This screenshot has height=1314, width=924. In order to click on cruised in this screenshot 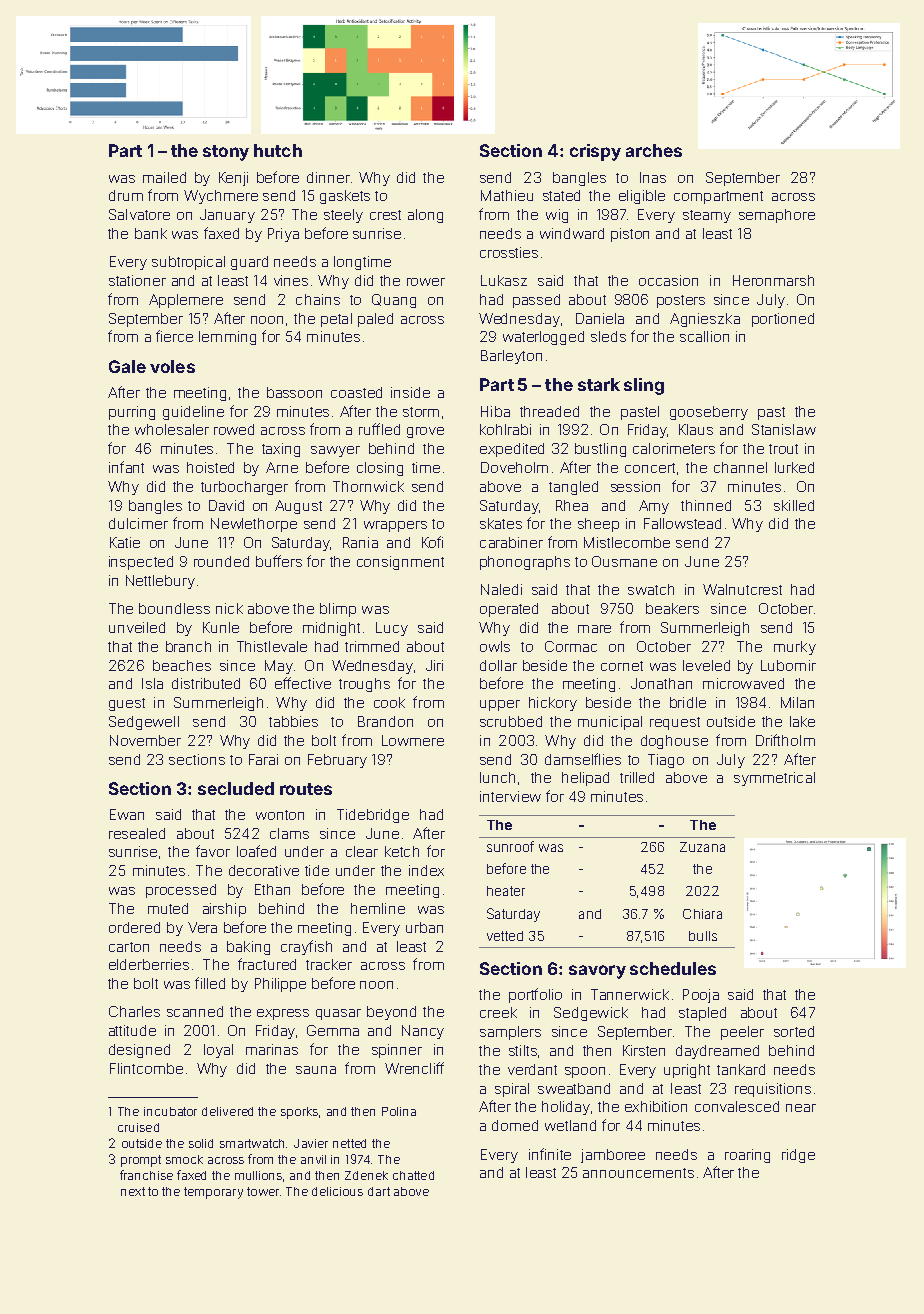, I will do `click(138, 1127)`.
